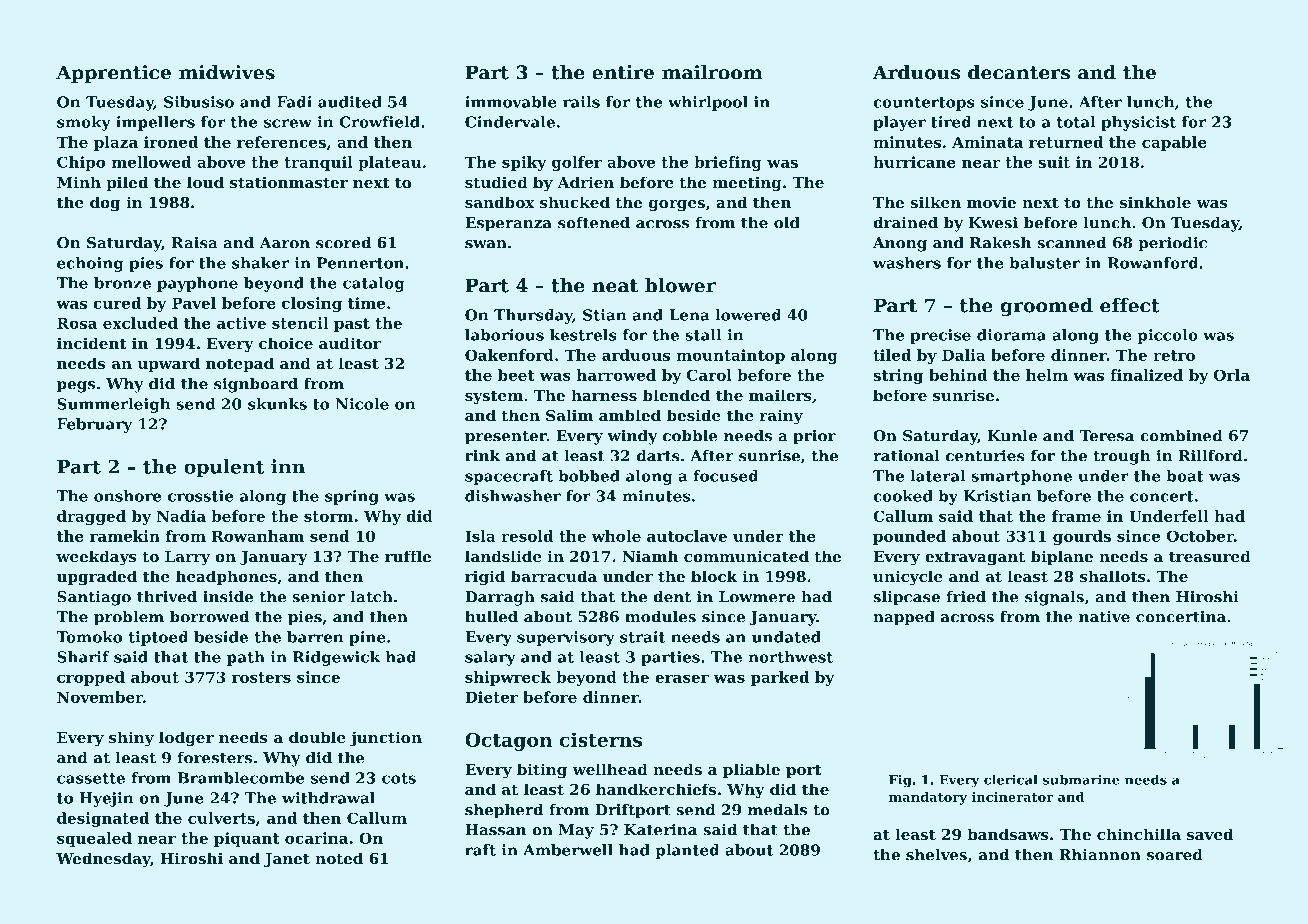 Image resolution: width=1308 pixels, height=924 pixels. Describe the element at coordinates (1104, 617) in the document. I see `native` at that location.
